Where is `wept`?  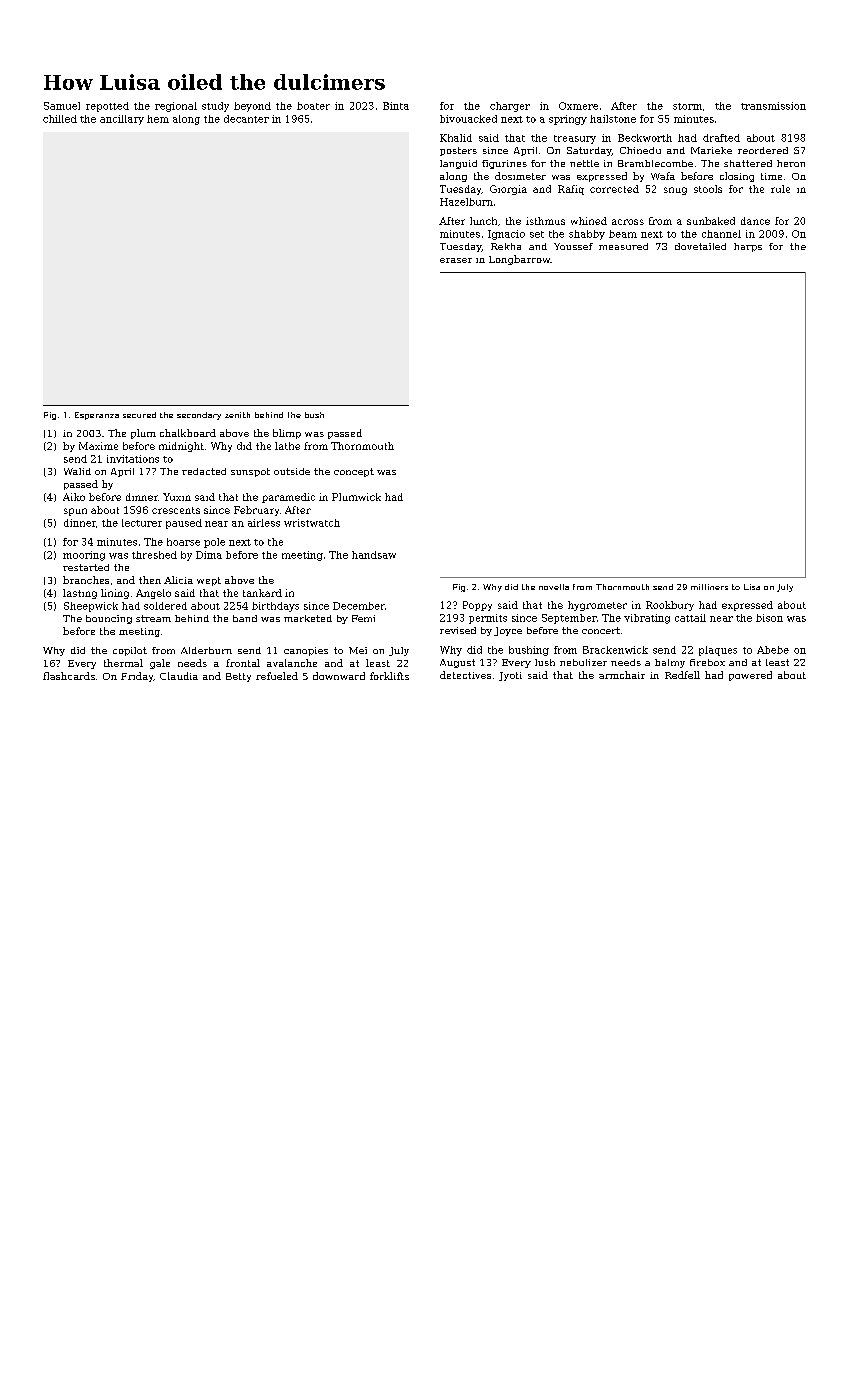
wept is located at coordinates (209, 581).
